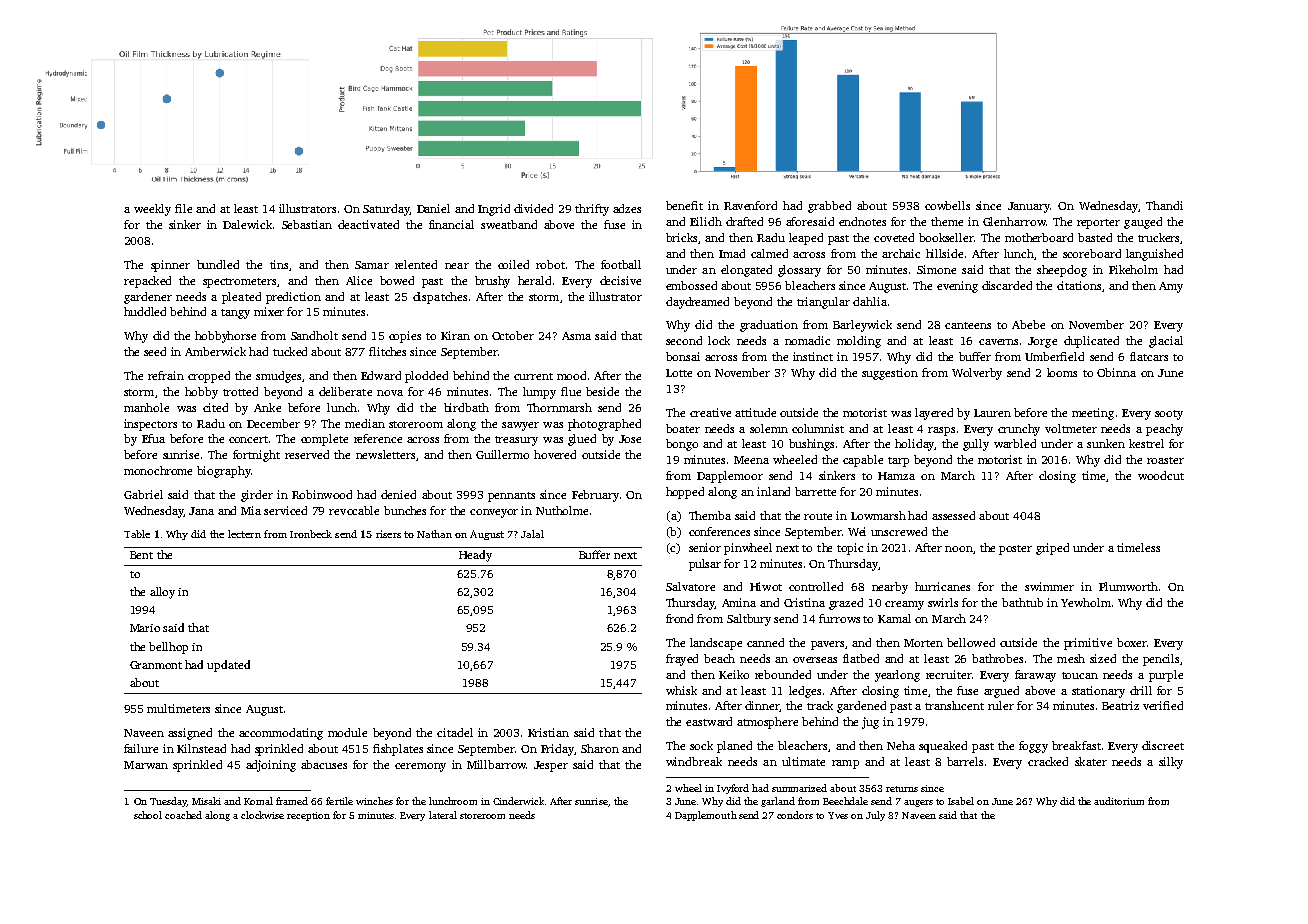 This image has height=924, width=1308. Describe the element at coordinates (183, 815) in the image. I see `coached` at that location.
